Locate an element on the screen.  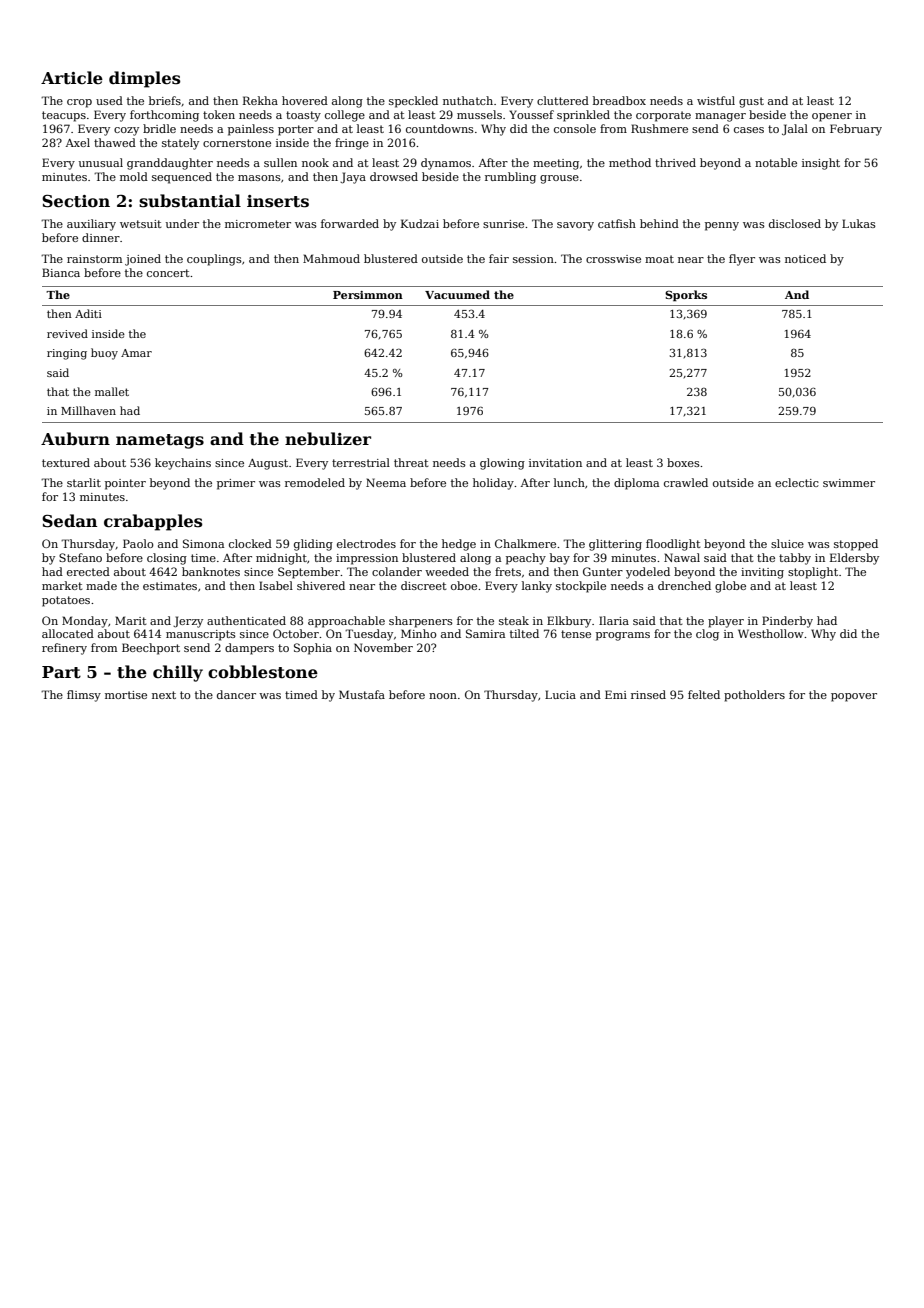
Rekha is located at coordinates (260, 100).
